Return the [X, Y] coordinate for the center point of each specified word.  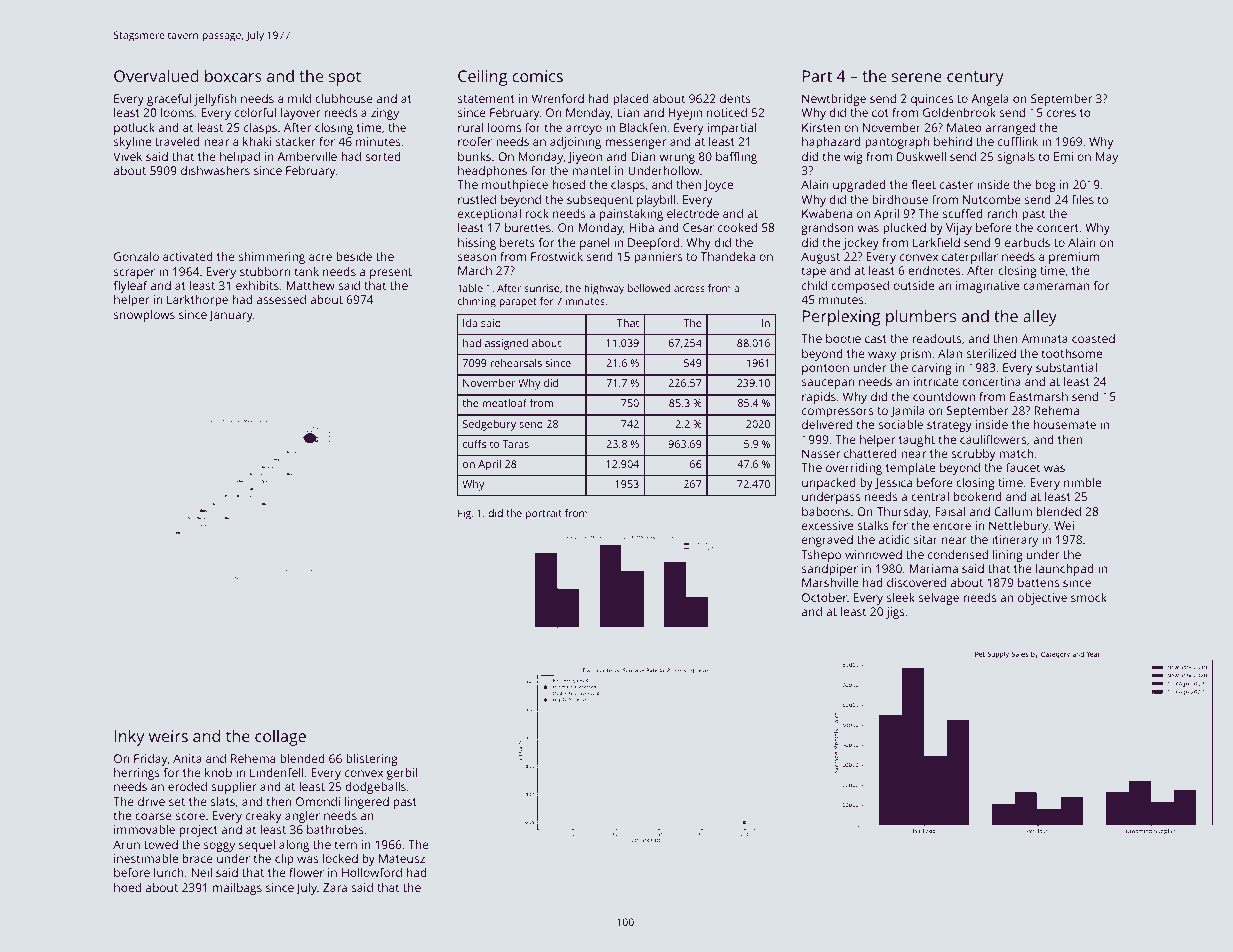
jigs [895, 613]
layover [300, 114]
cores [1061, 113]
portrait [544, 514]
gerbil [402, 774]
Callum [1013, 511]
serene [917, 77]
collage [280, 738]
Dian [643, 156]
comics [537, 76]
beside [354, 256]
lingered [367, 803]
